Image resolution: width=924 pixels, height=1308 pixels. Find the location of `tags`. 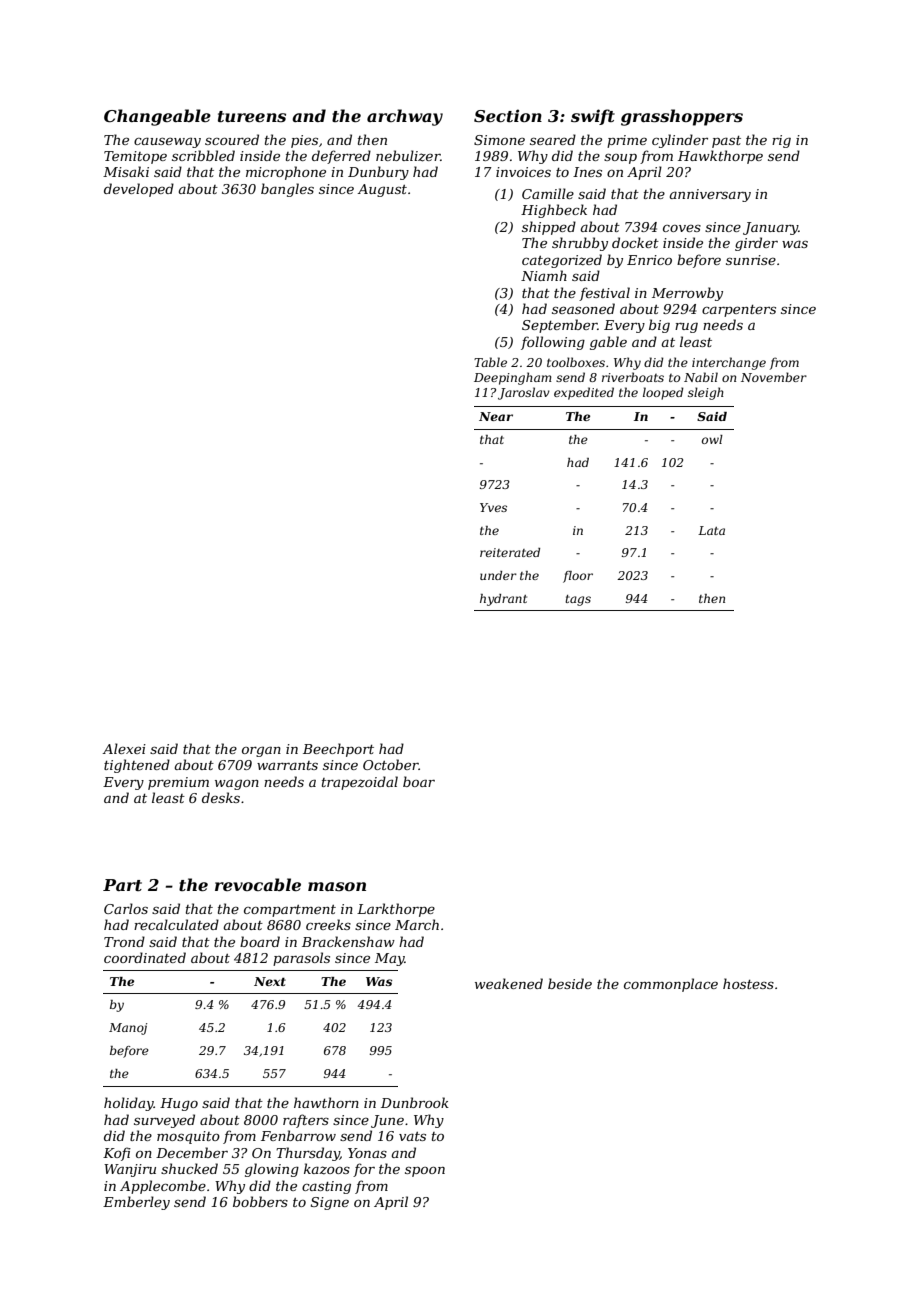

tags is located at coordinates (578, 600).
